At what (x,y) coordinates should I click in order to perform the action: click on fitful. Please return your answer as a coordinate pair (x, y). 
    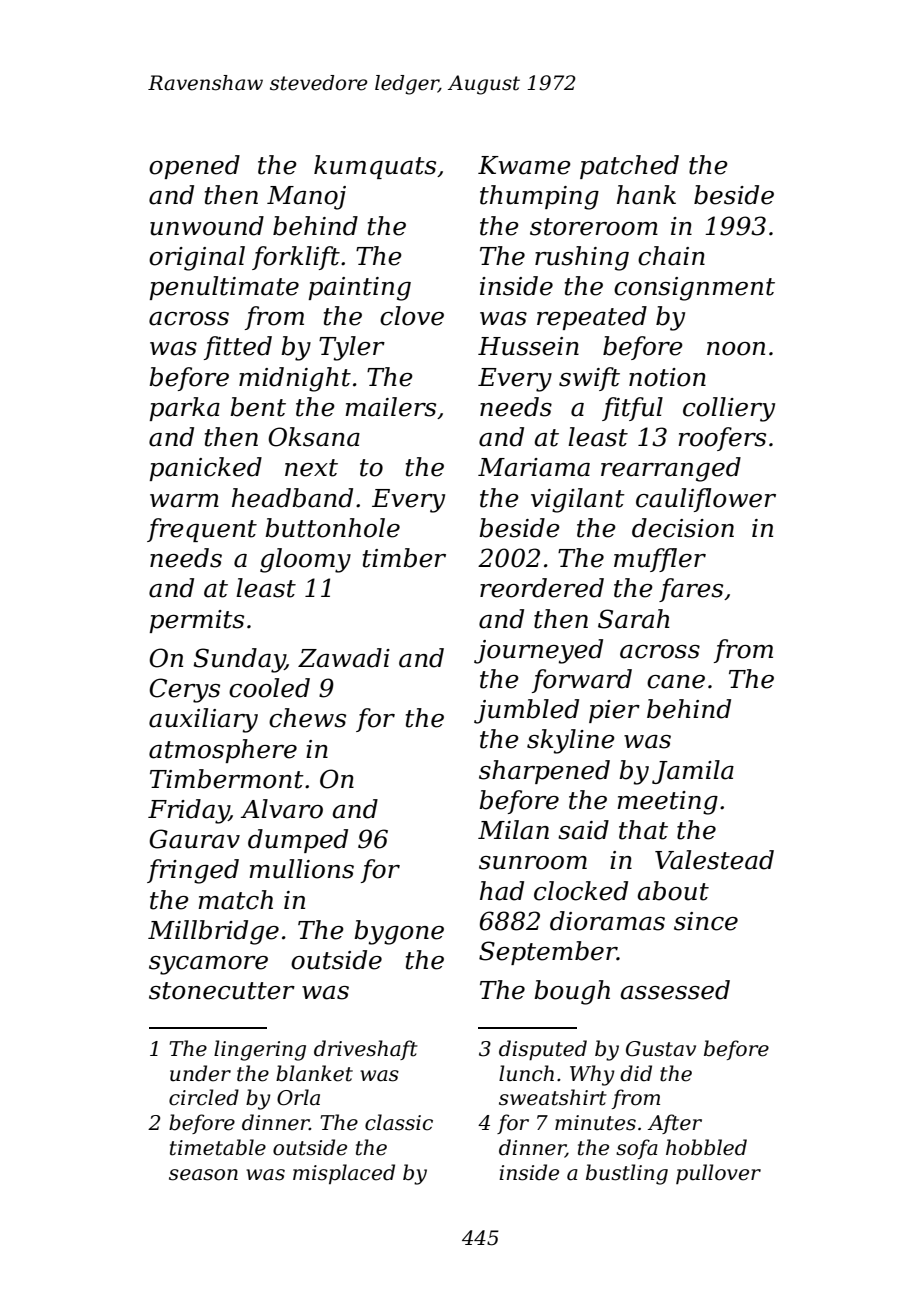
    Looking at the image, I should click on (632, 409).
